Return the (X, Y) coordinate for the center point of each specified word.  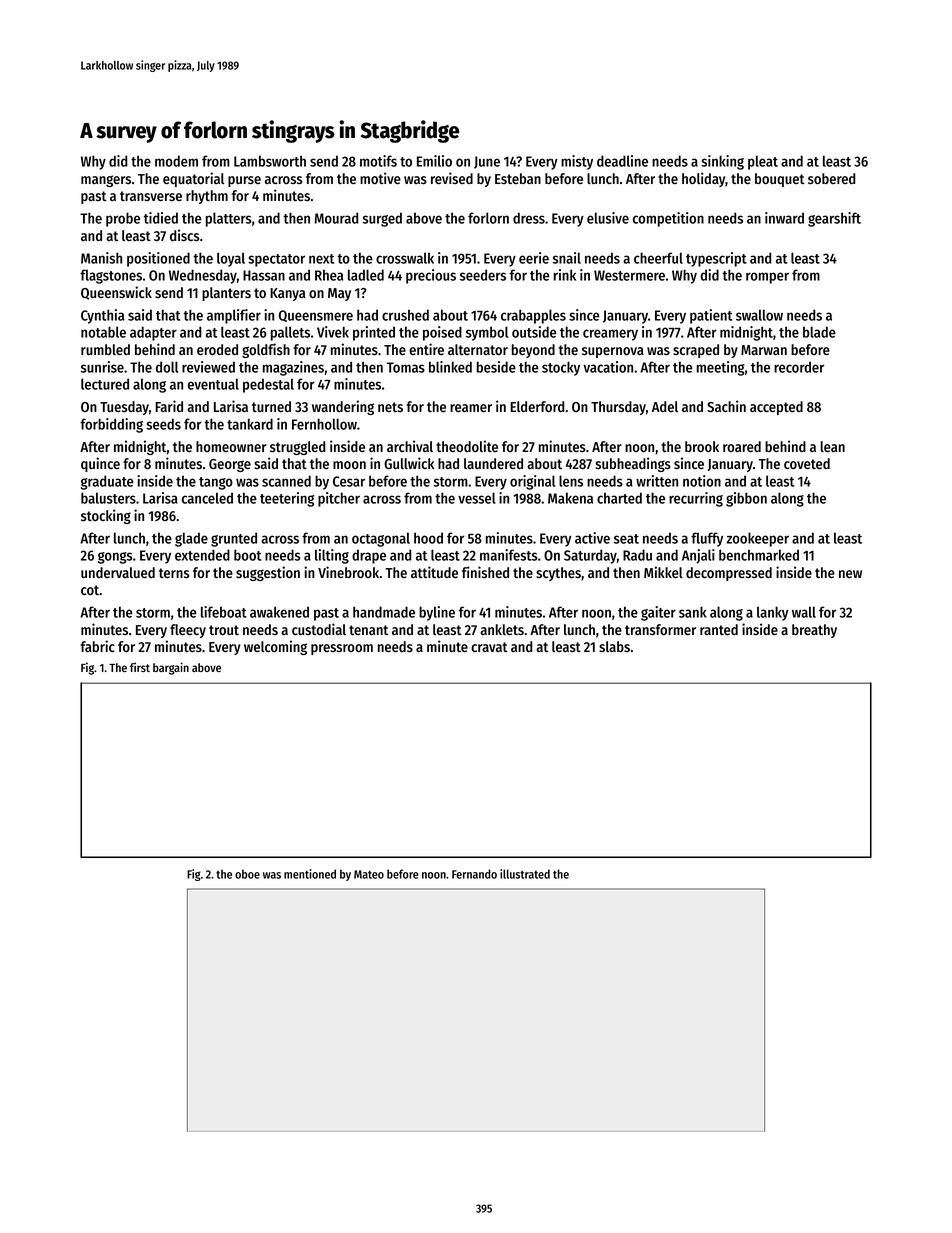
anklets (502, 629)
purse (244, 181)
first (140, 667)
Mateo (369, 874)
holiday (703, 179)
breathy (814, 631)
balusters (108, 498)
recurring (696, 499)
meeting (721, 368)
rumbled (105, 349)
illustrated (525, 874)
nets (390, 407)
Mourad (337, 218)
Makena (570, 498)
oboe (247, 874)
